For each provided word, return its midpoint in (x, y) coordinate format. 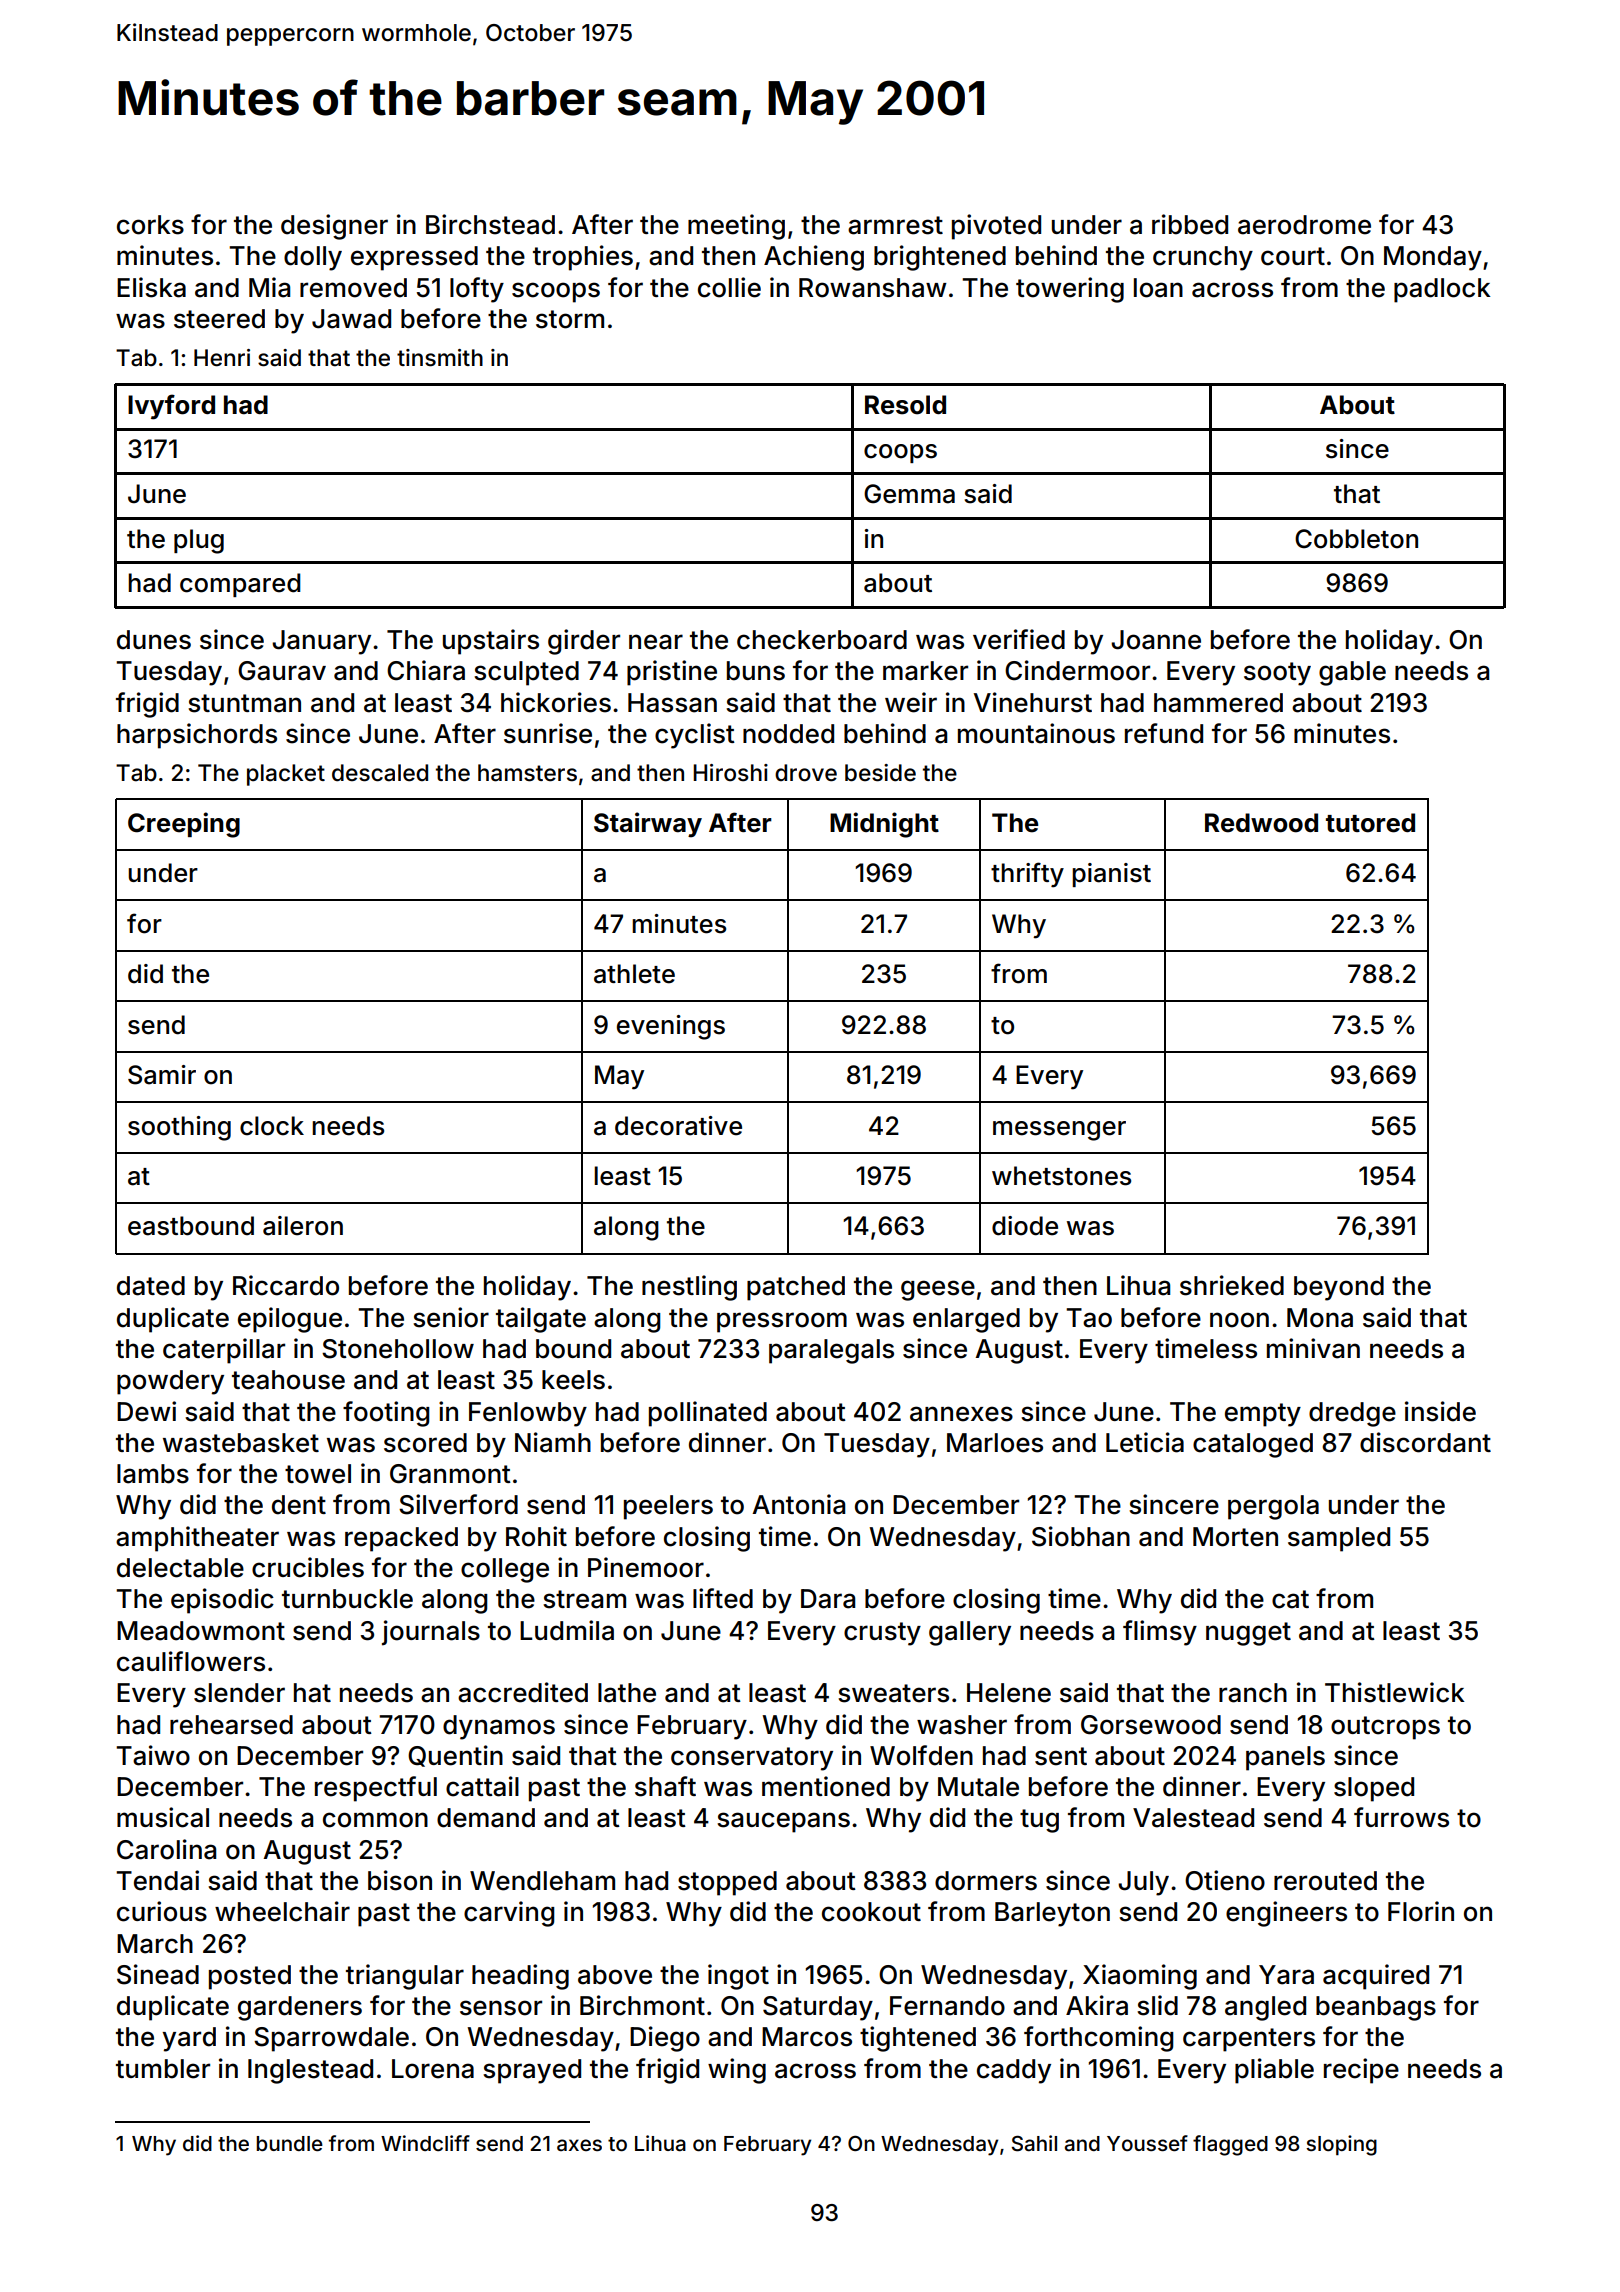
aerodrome (1304, 225)
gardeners (300, 2008)
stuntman (244, 703)
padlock (1442, 290)
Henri (222, 358)
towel (318, 1474)
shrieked (1232, 1285)
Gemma (909, 494)
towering (1070, 290)
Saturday (818, 2008)
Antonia (798, 1504)
